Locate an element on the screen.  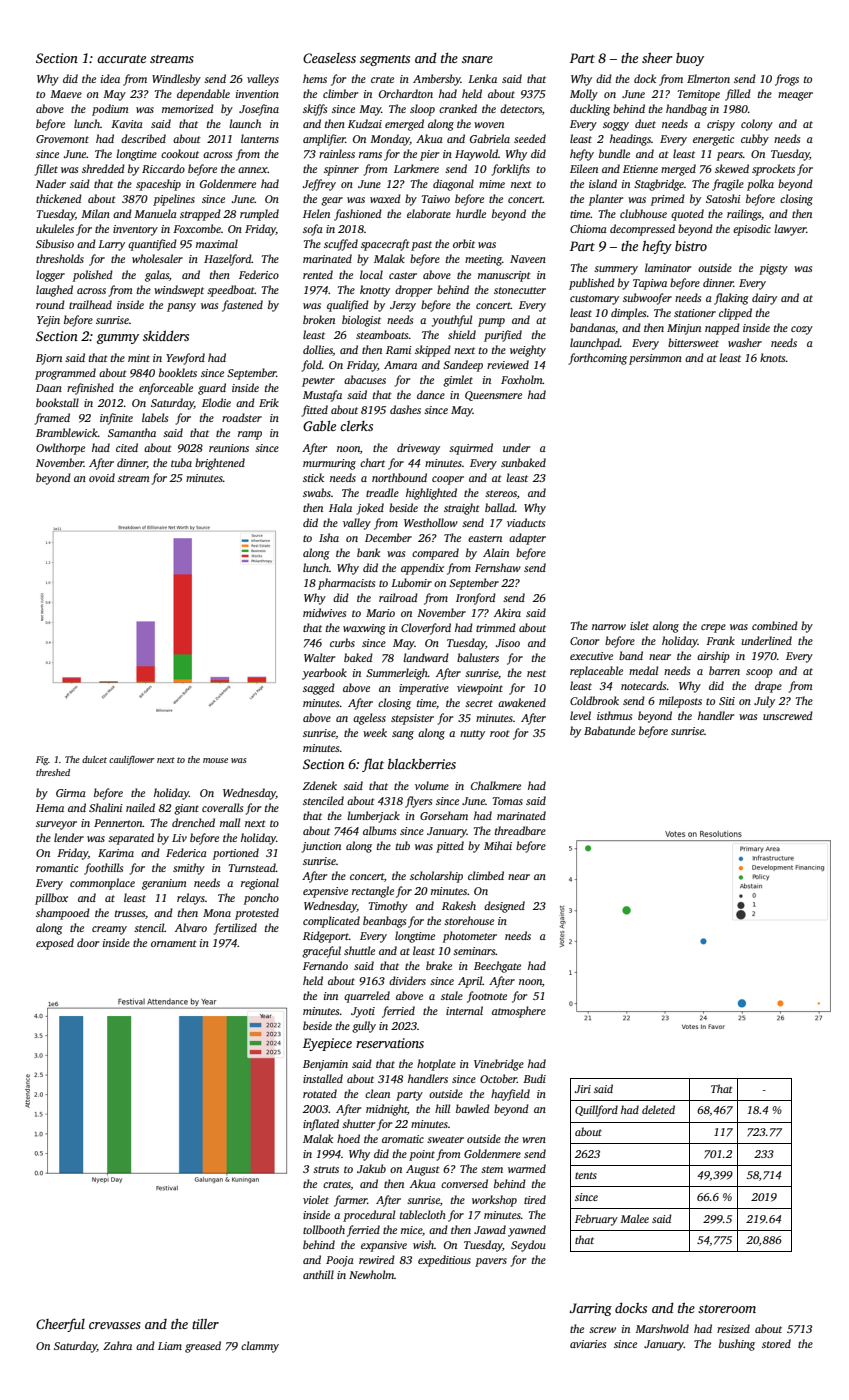
Josefina is located at coordinates (259, 110).
